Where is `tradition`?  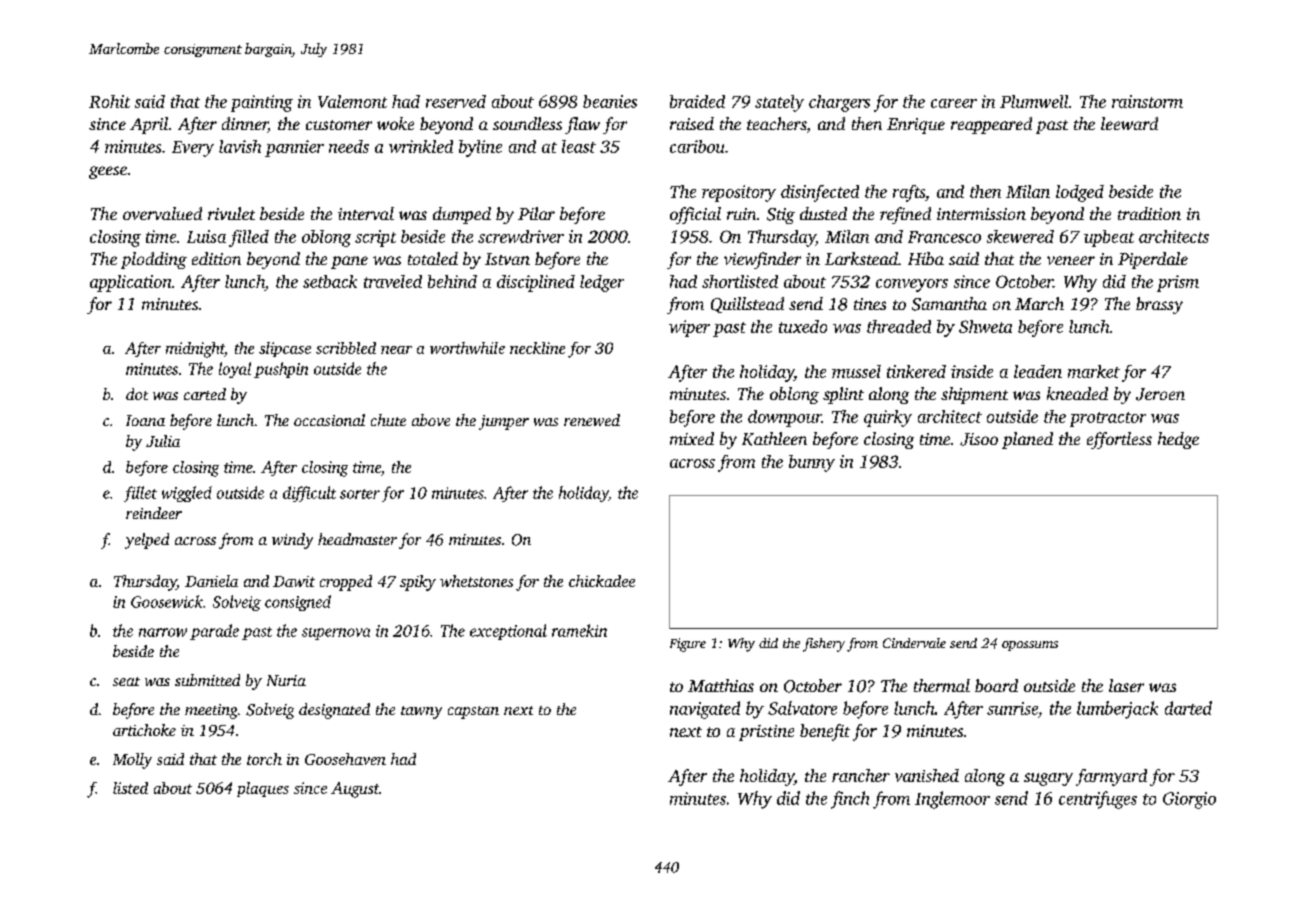 tradition is located at coordinates (1149, 213).
